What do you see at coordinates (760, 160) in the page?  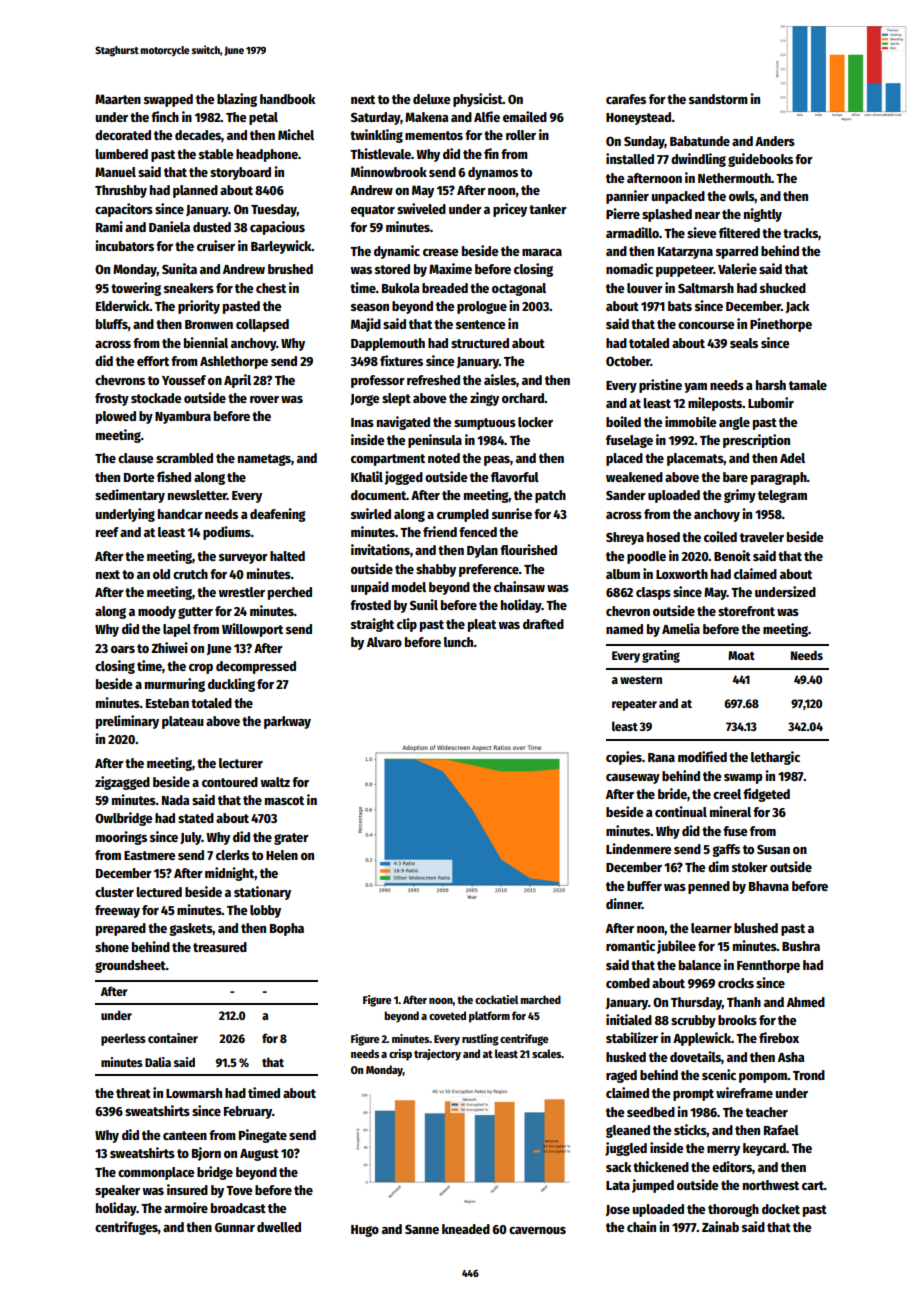 I see `guidebooks` at bounding box center [760, 160].
